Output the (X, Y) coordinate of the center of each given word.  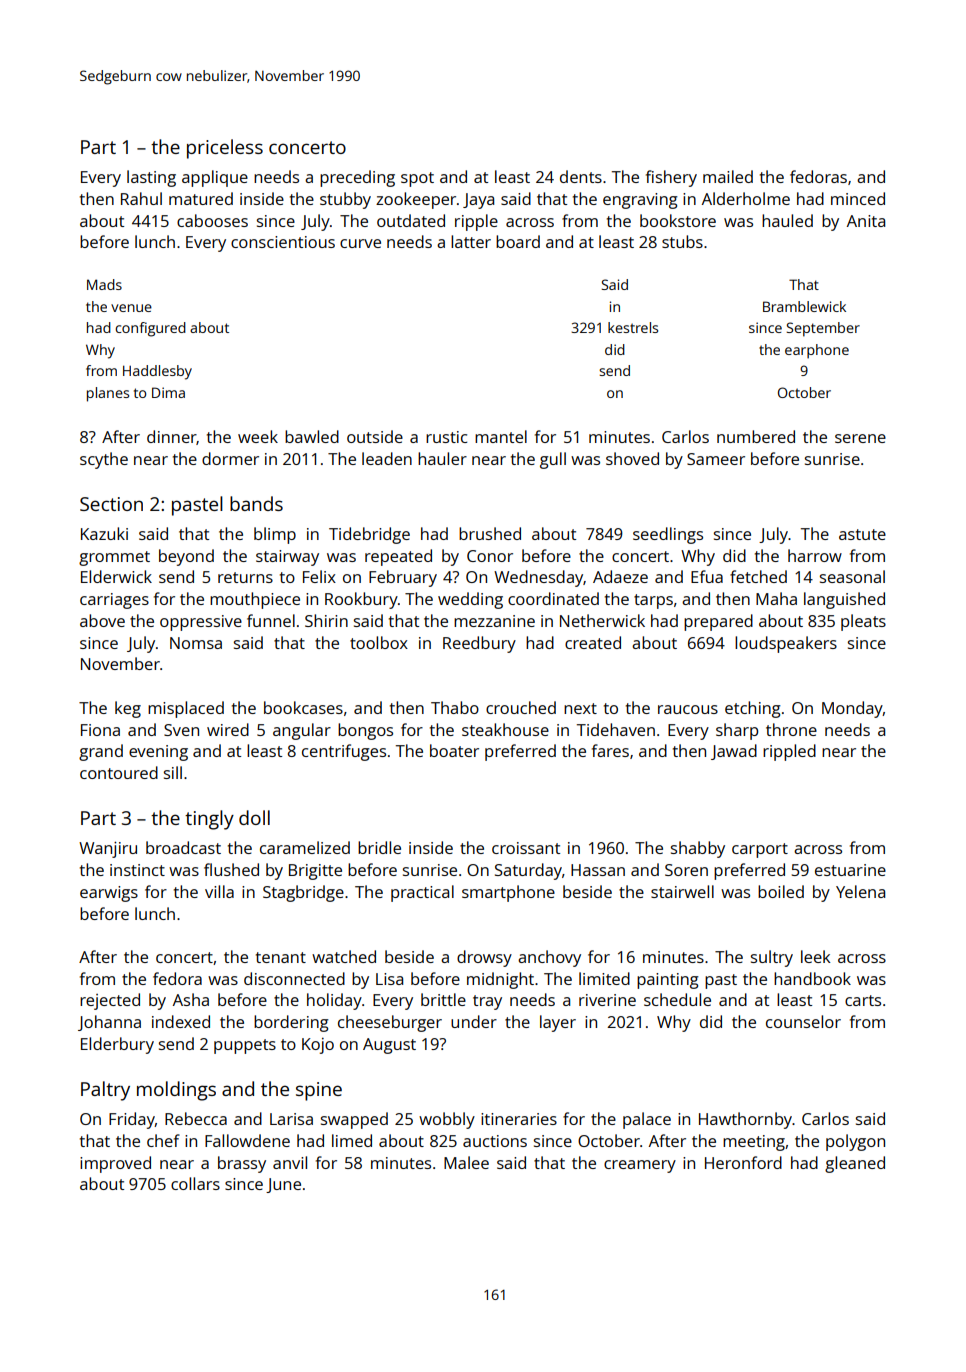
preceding (357, 178)
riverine (607, 1000)
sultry (772, 958)
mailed (728, 176)
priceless (225, 149)
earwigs (109, 894)
